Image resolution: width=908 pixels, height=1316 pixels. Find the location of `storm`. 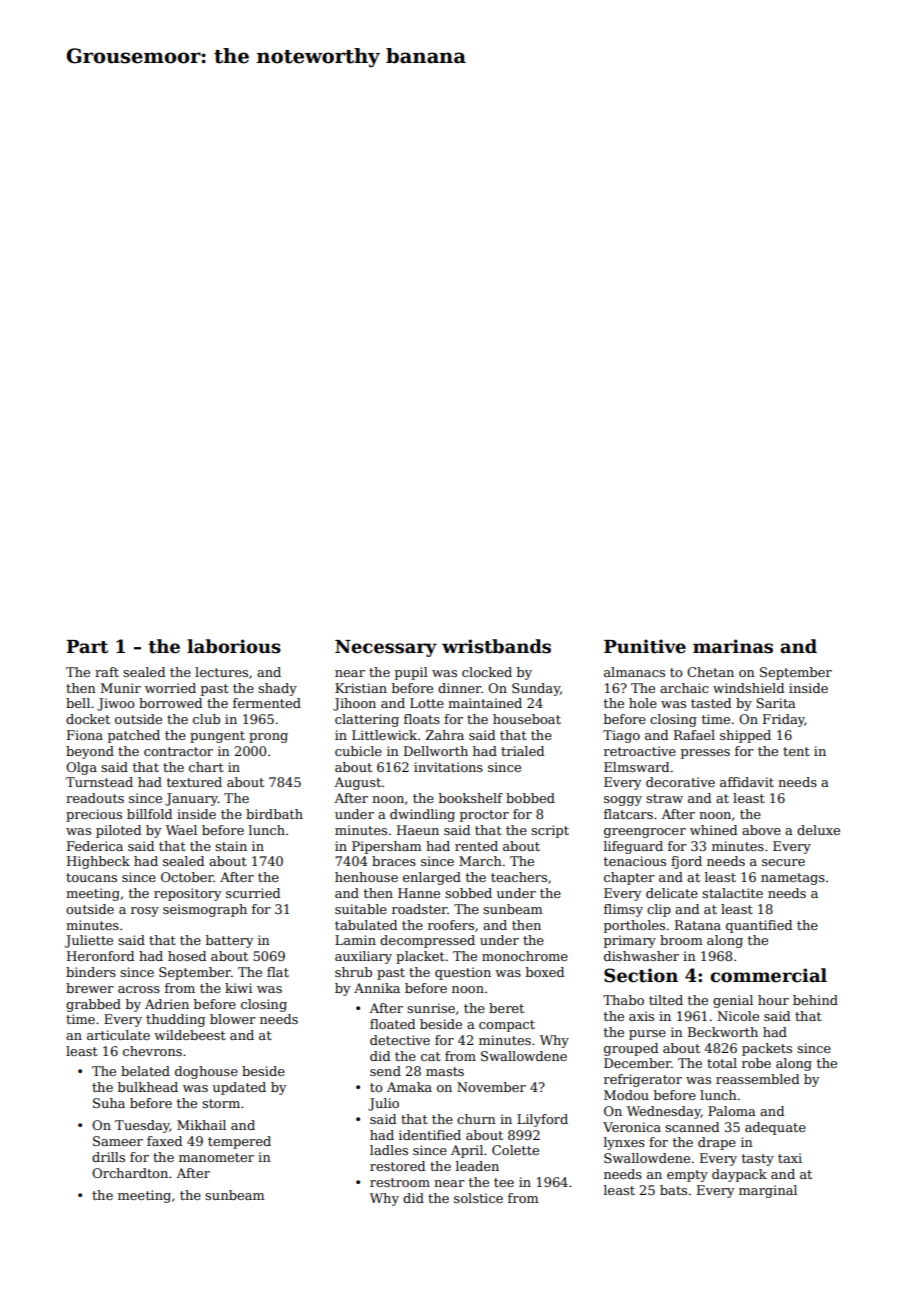

storm is located at coordinates (221, 1103).
